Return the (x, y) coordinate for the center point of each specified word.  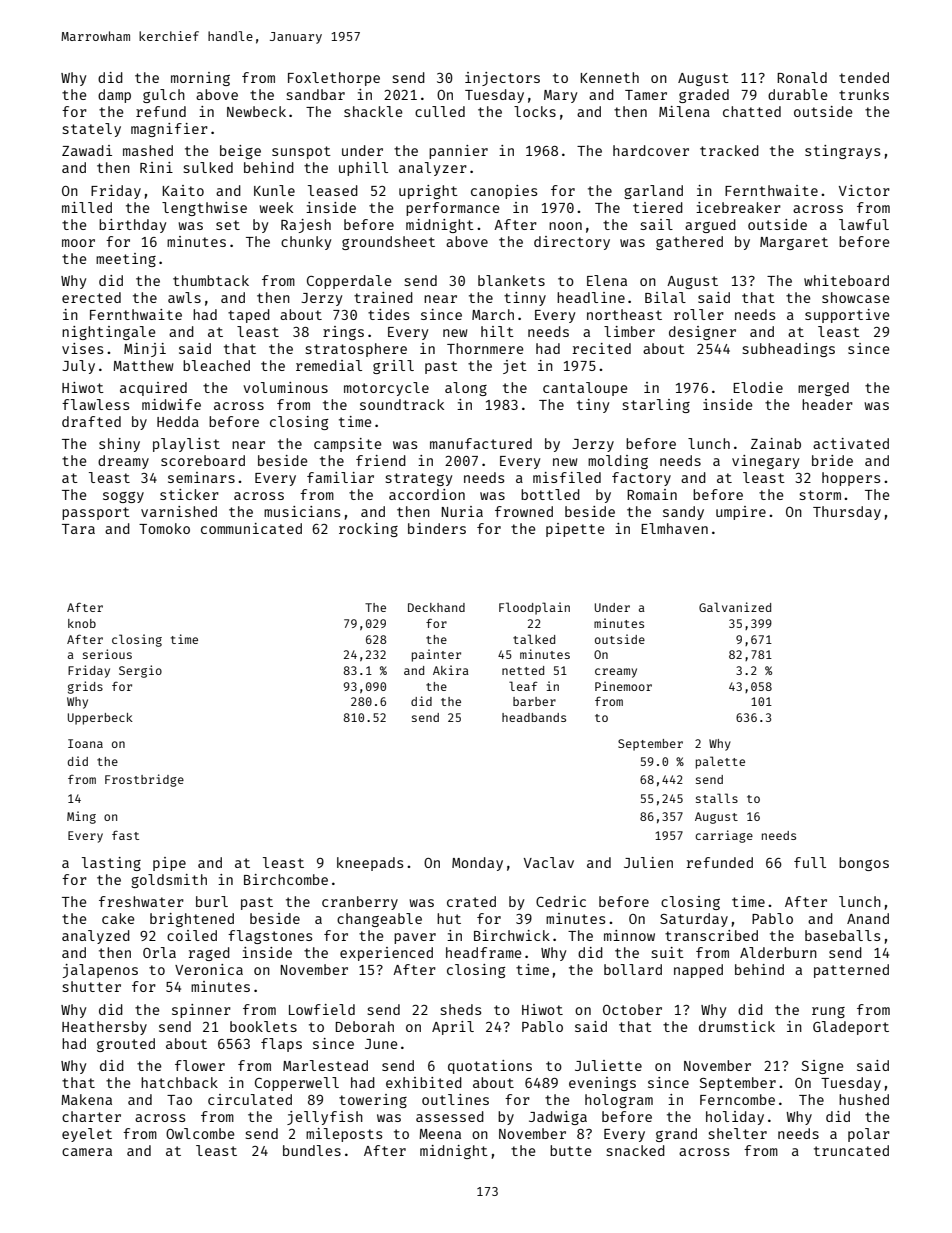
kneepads (370, 864)
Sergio (140, 671)
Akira (451, 670)
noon (565, 226)
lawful (864, 224)
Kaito (183, 190)
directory (572, 243)
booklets (263, 1026)
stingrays (842, 152)
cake (118, 918)
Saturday (694, 920)
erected (91, 297)
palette (720, 762)
